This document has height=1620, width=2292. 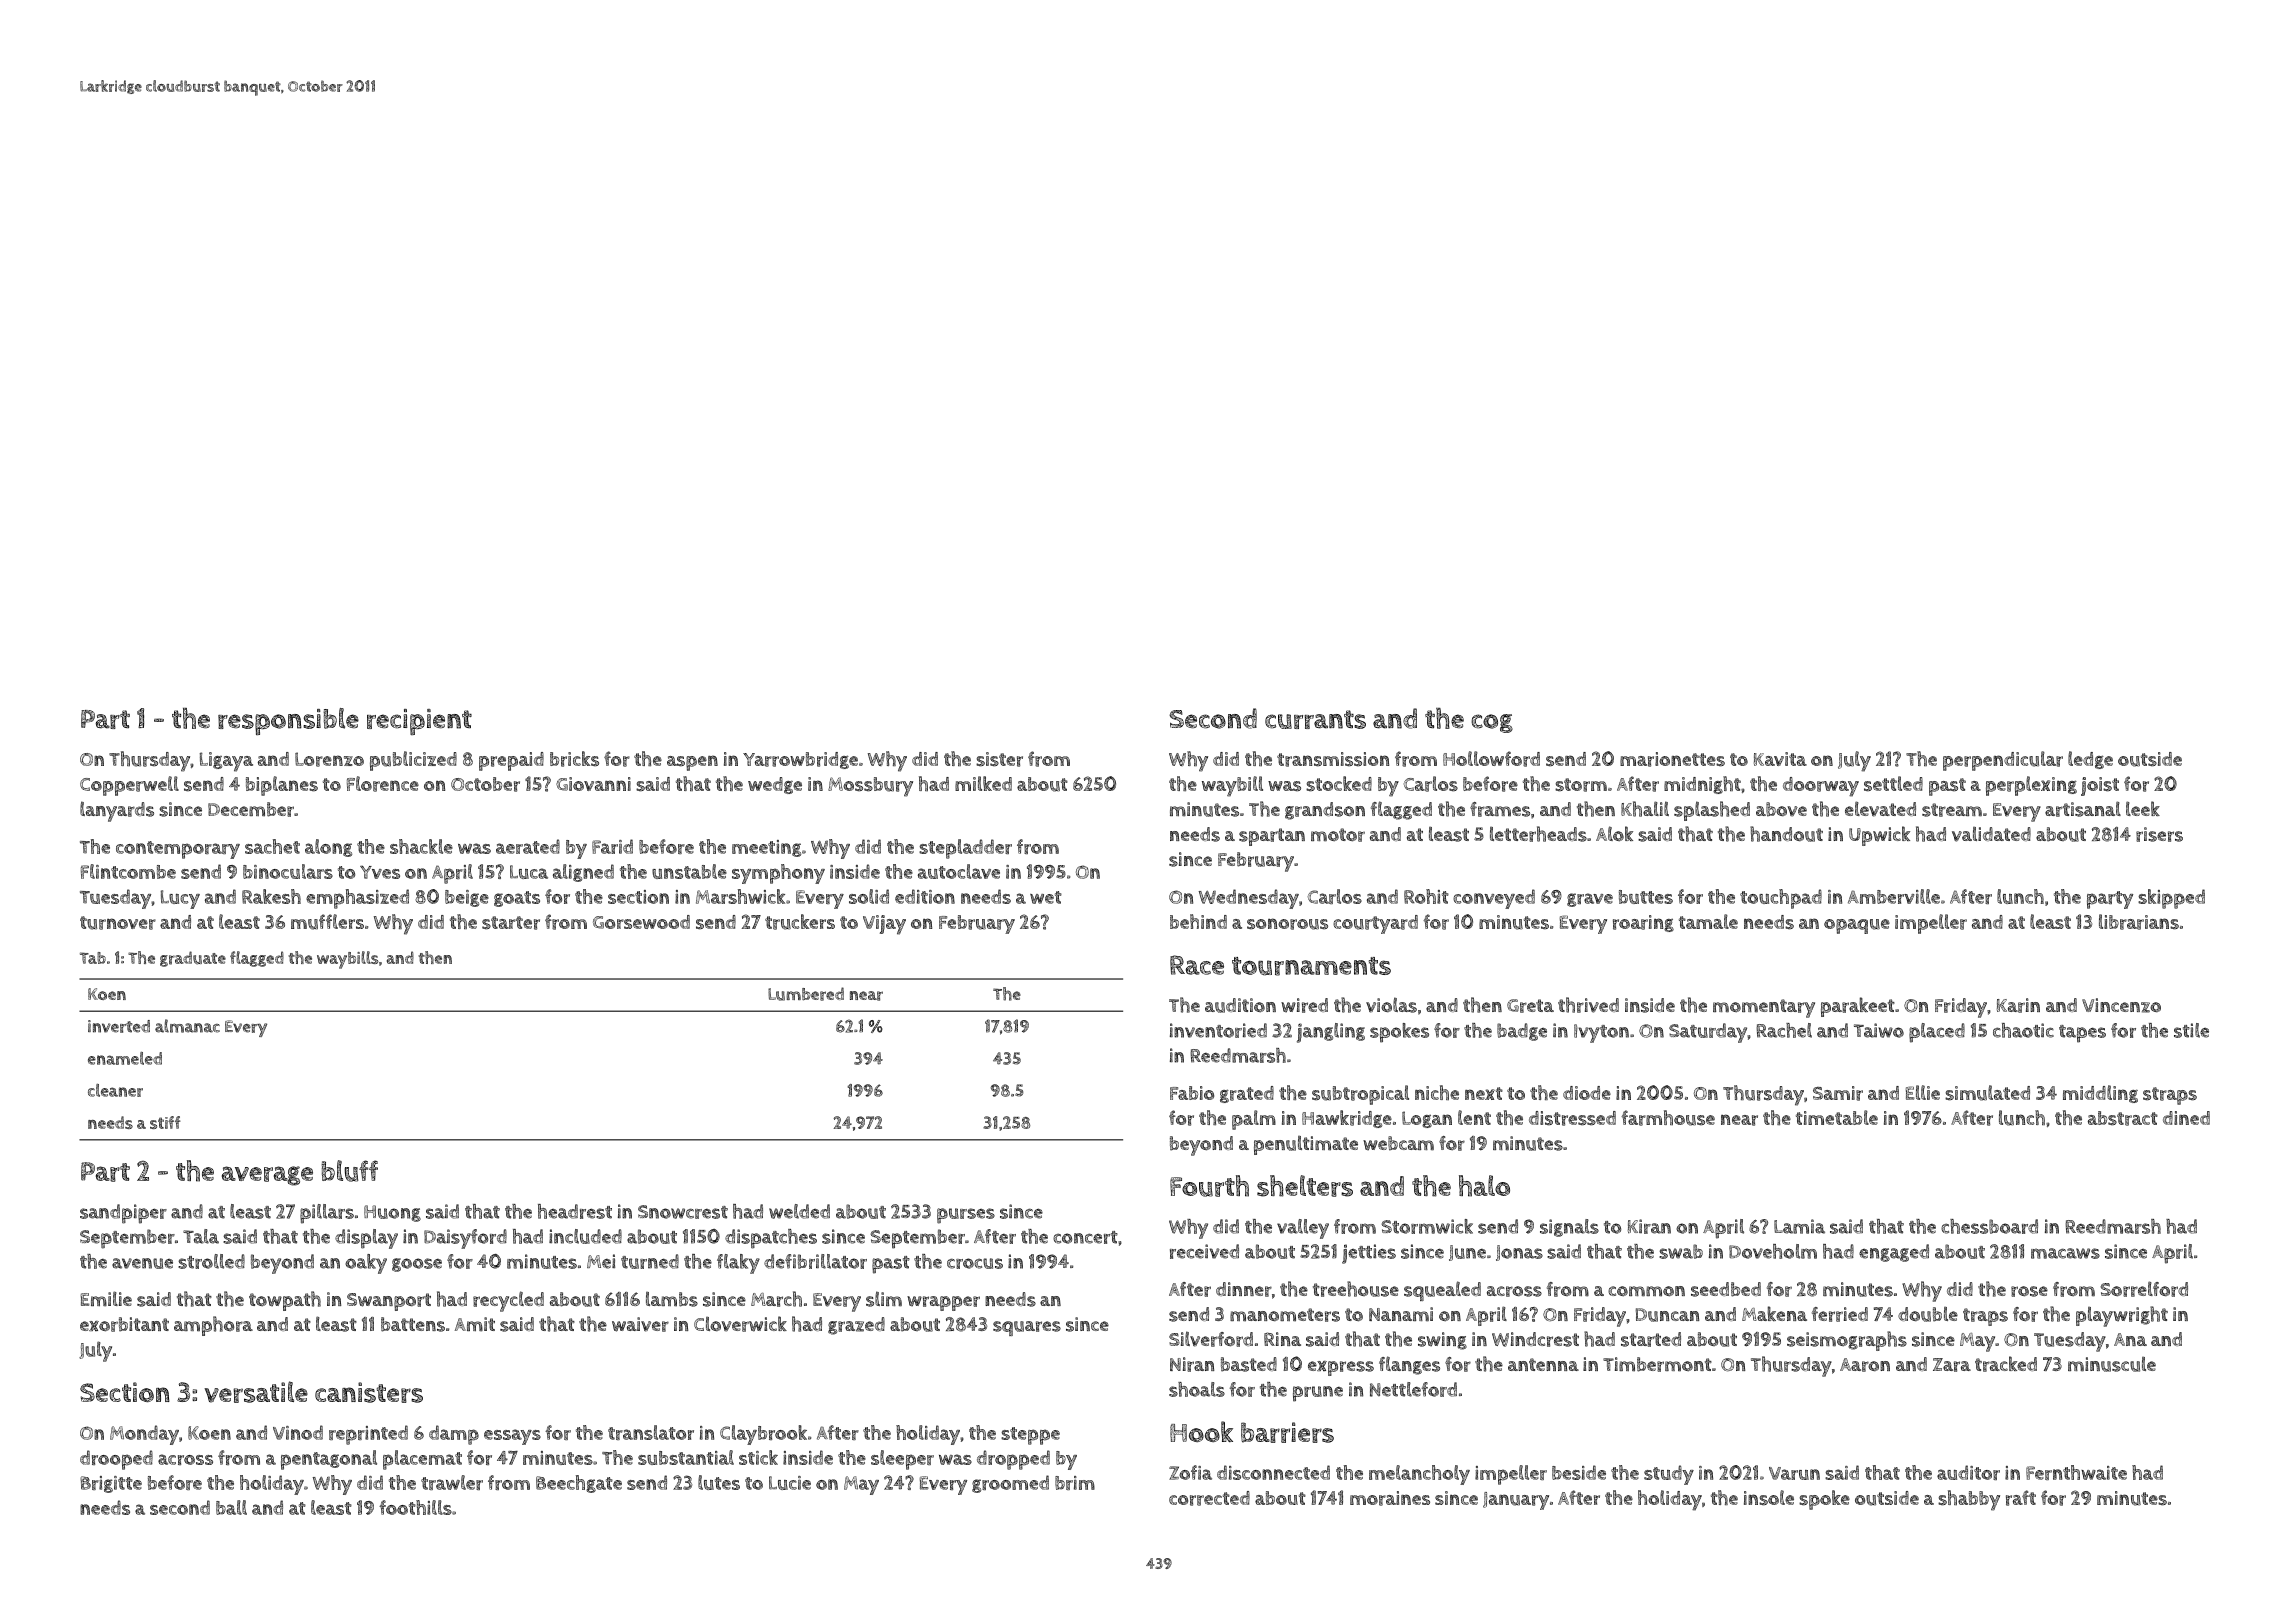 What do you see at coordinates (106, 1299) in the document?
I see `Emilie` at bounding box center [106, 1299].
